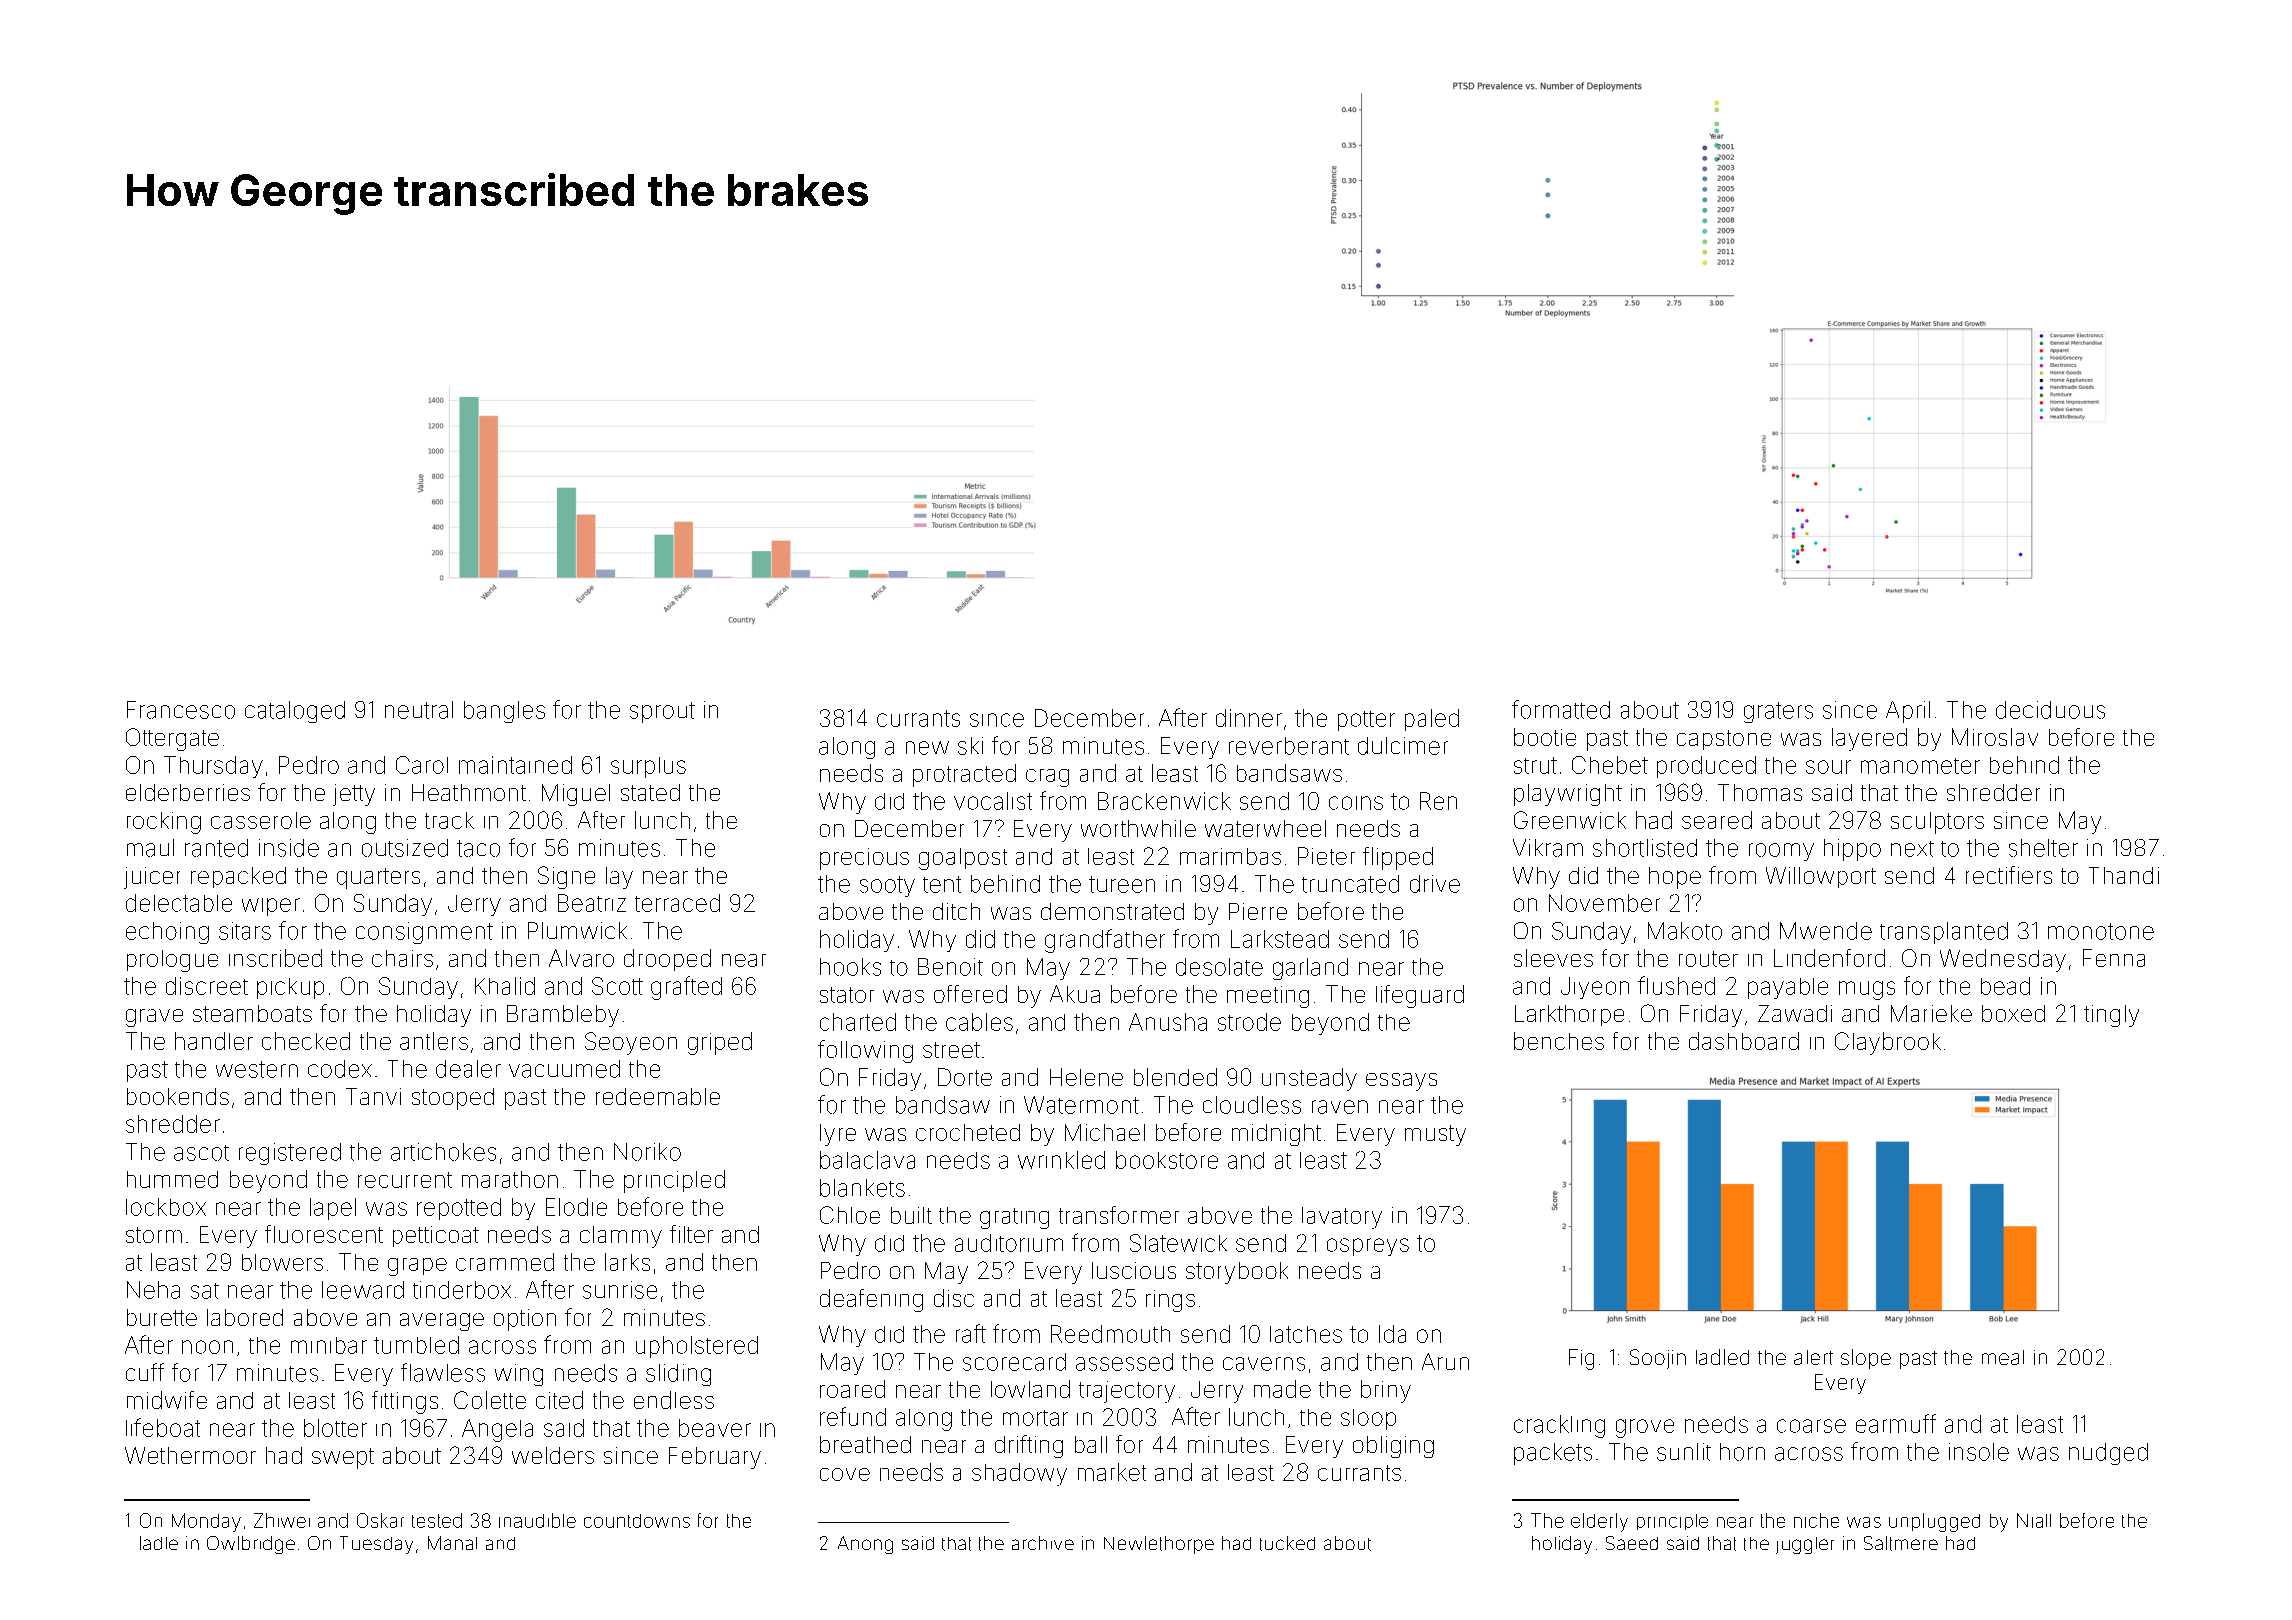 The width and height of the document is (2292, 1620). Describe the element at coordinates (422, 765) in the document. I see `Carol` at that location.
